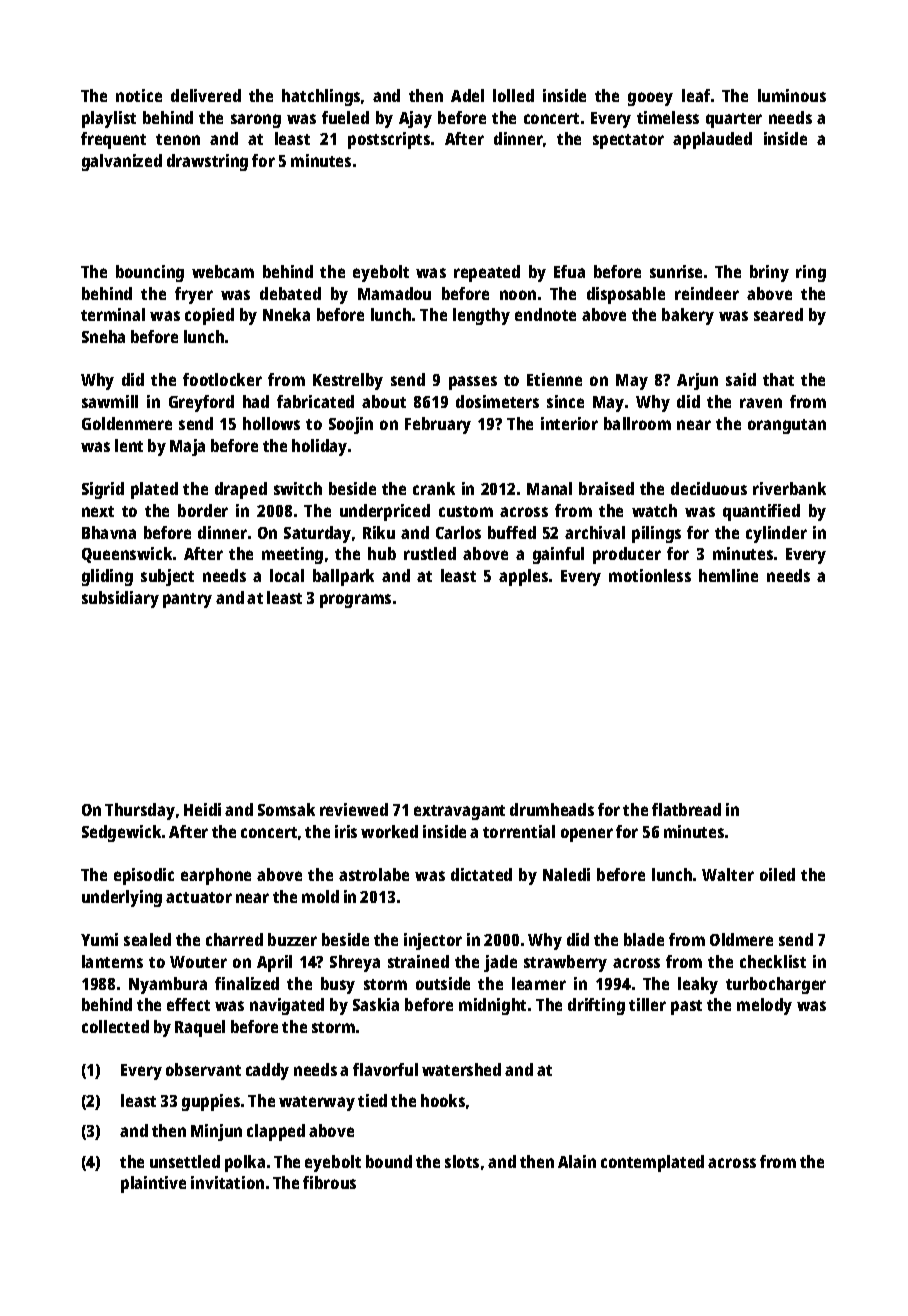 The image size is (908, 1316). Describe the element at coordinates (764, 1006) in the document. I see `melody` at that location.
